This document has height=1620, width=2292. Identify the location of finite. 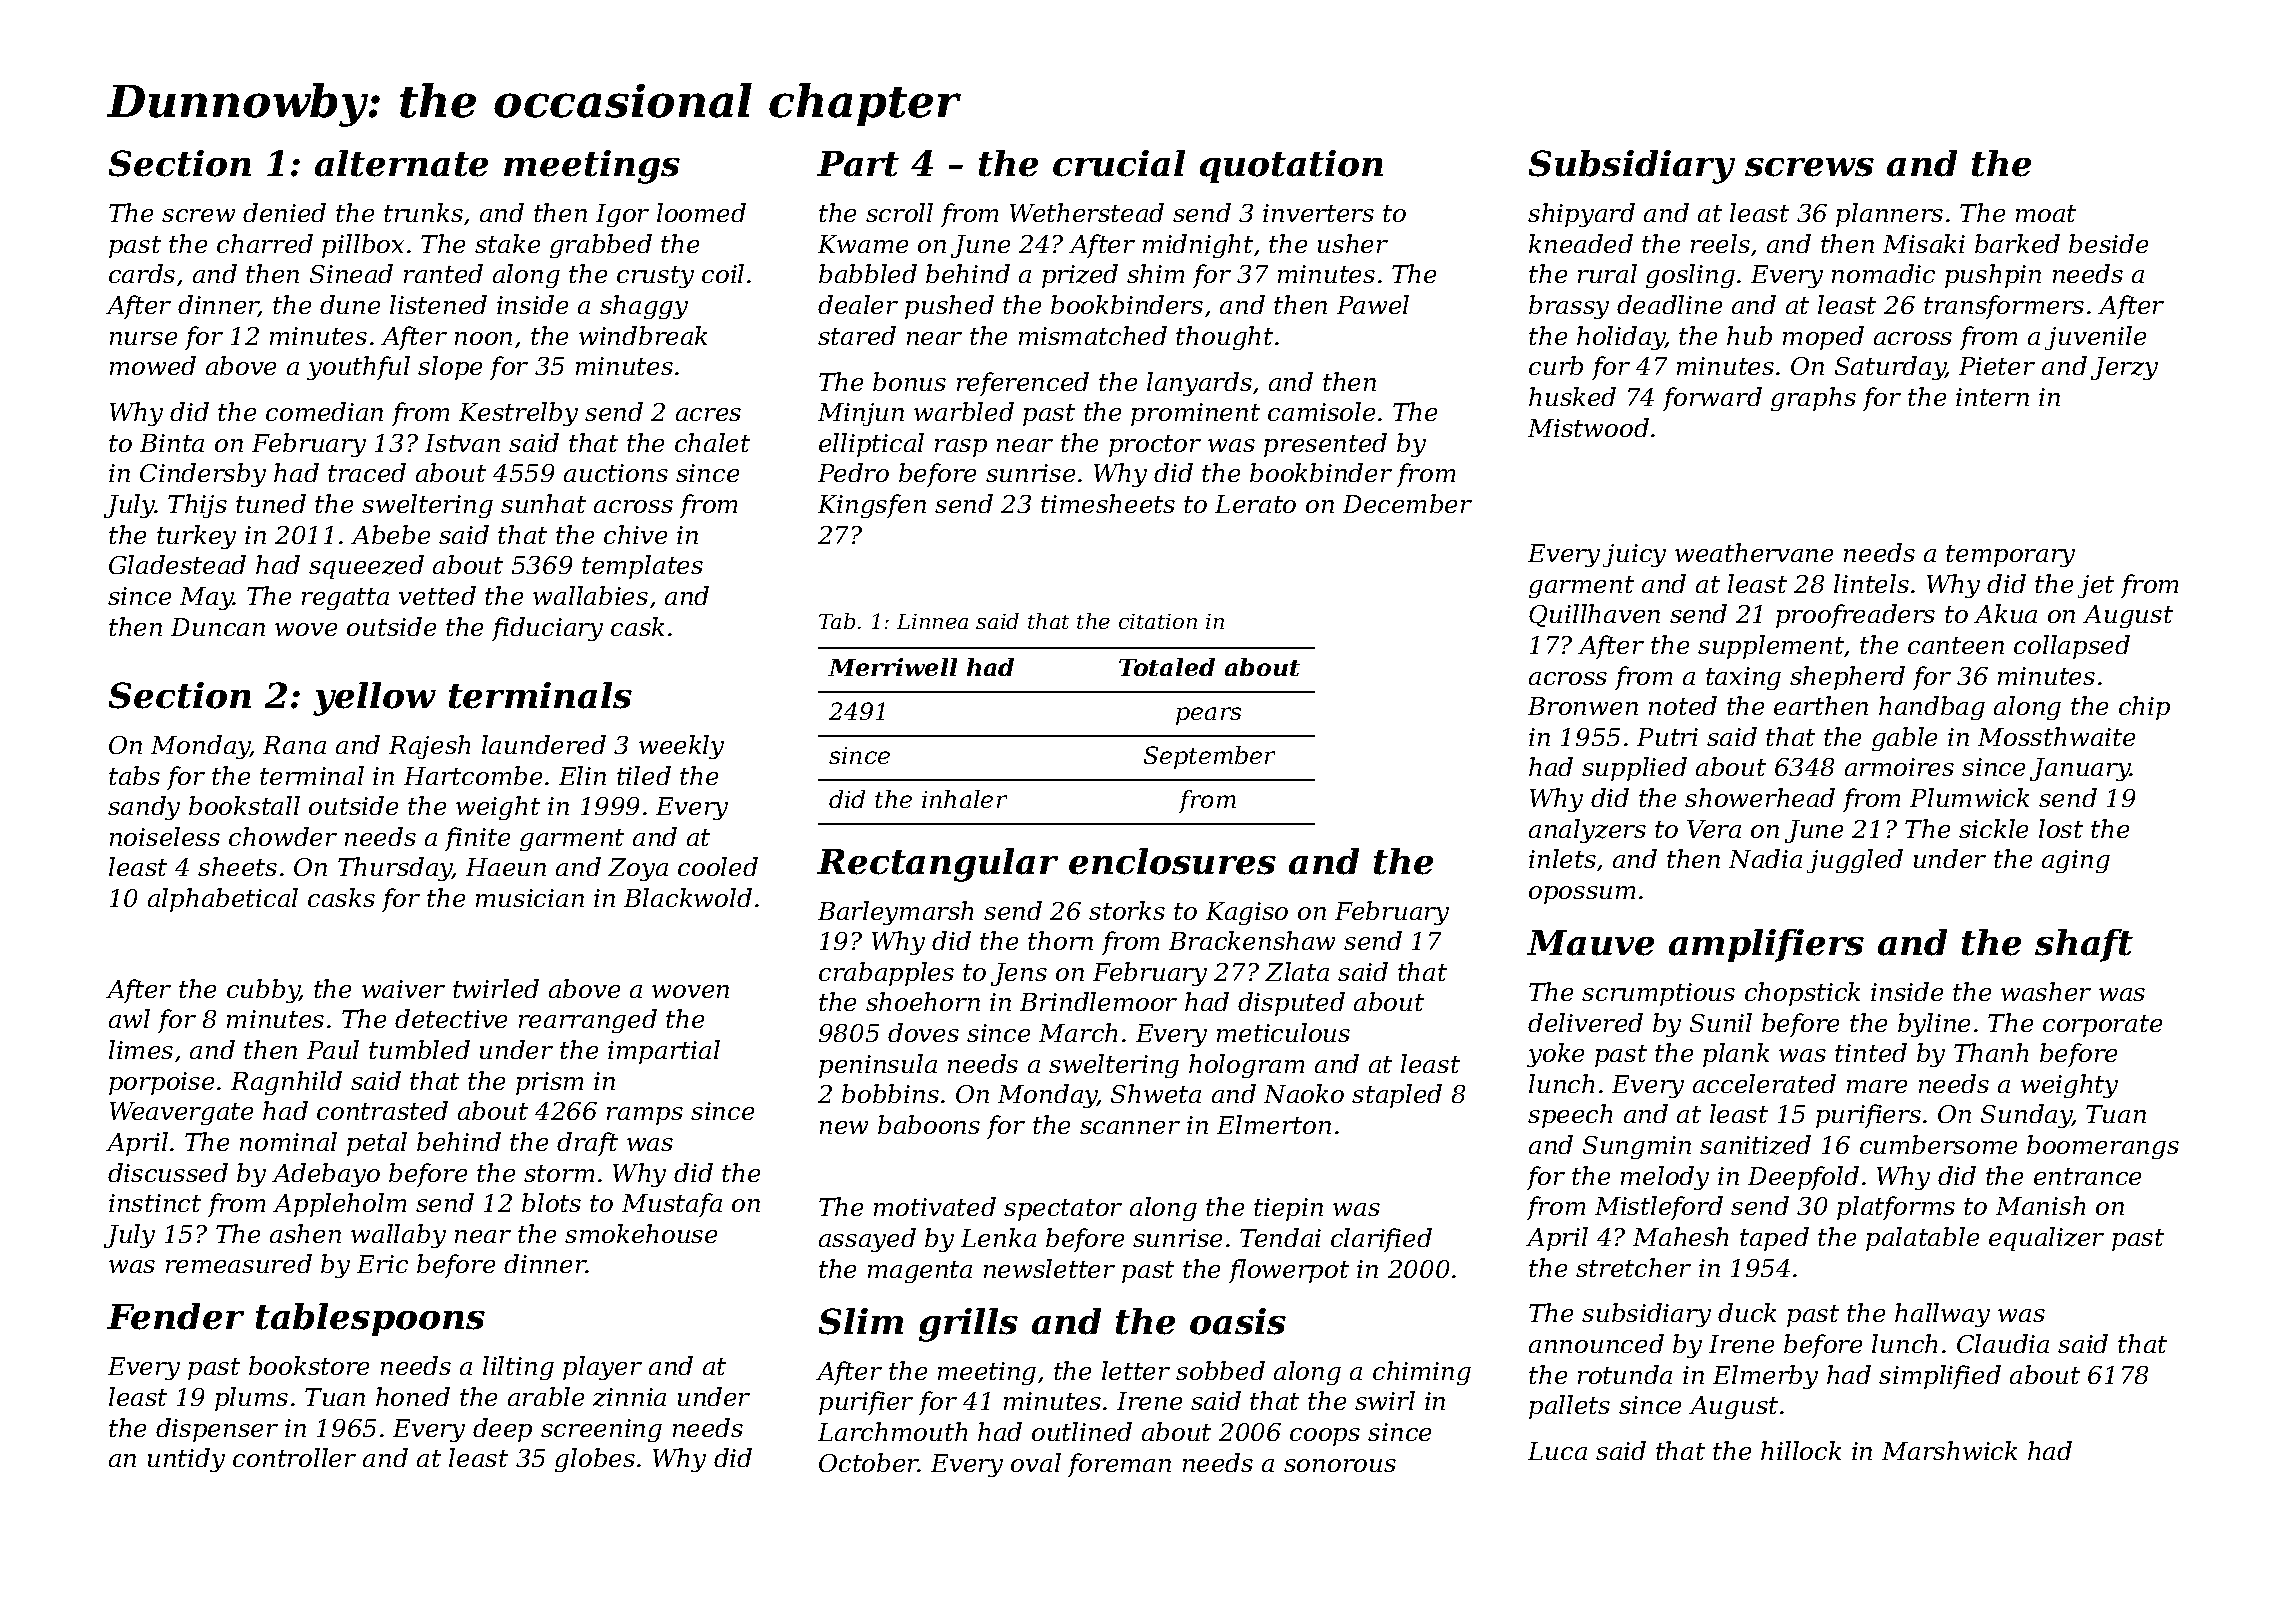
(477, 839).
